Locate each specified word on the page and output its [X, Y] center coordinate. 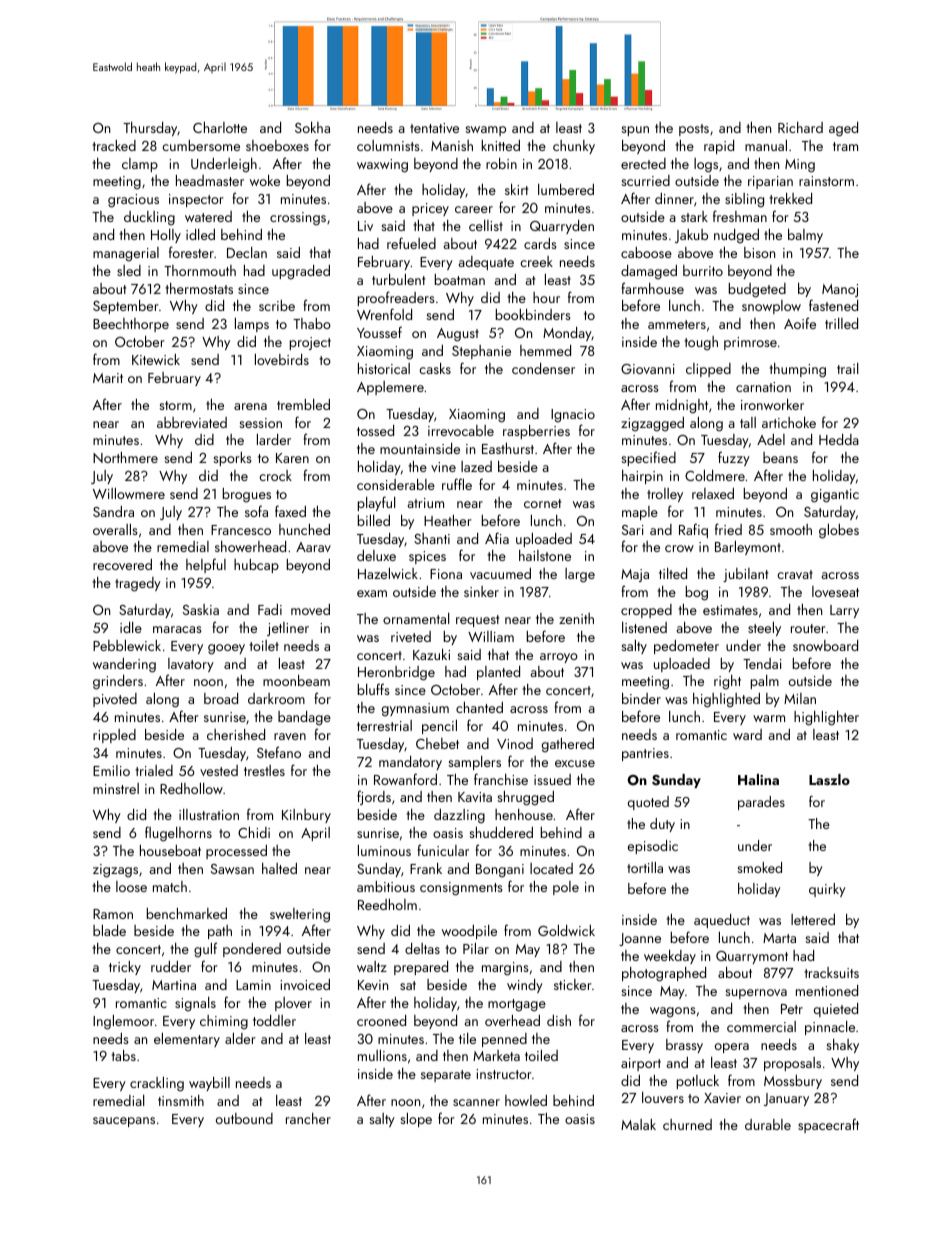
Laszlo [829, 780]
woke [265, 180]
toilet [264, 645]
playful [376, 503]
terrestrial [384, 725]
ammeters [677, 324]
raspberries [536, 432]
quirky [827, 890]
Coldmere [715, 475]
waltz [372, 966]
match [170, 886]
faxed [290, 511]
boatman [460, 279]
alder [240, 1038]
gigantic [835, 496]
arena [250, 406]
